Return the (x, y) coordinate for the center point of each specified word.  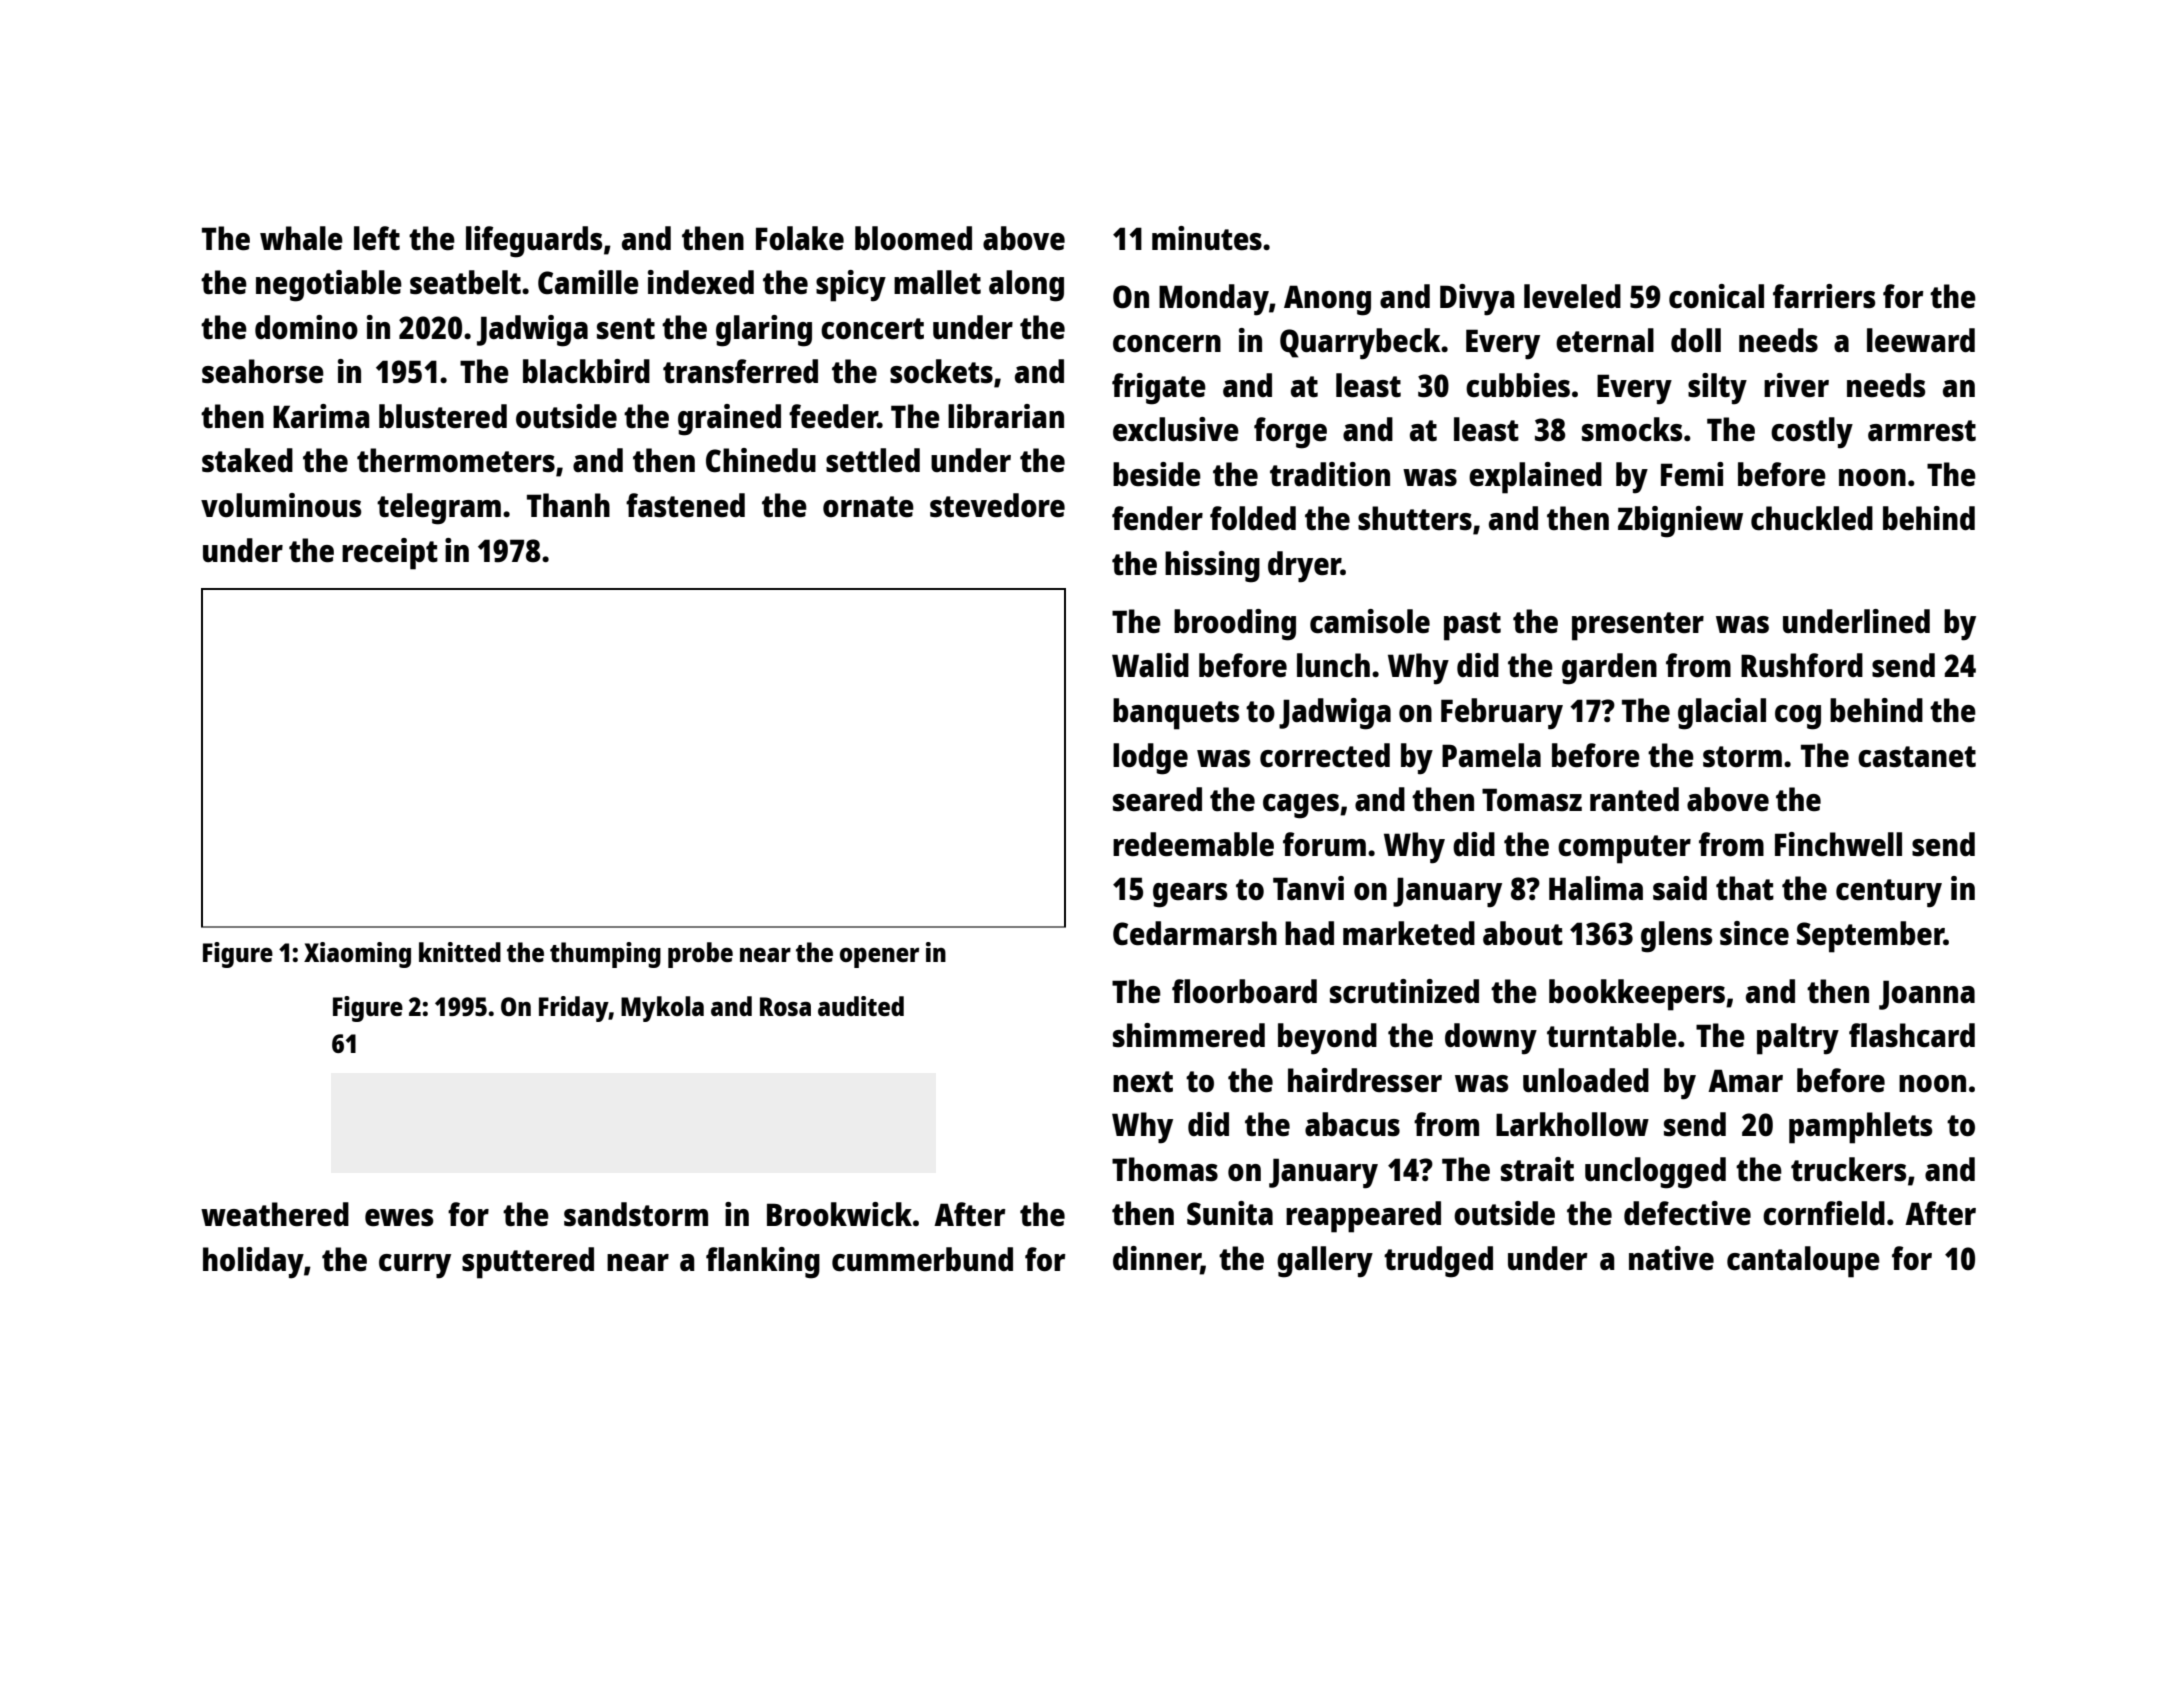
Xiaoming (357, 955)
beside (1157, 474)
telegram (439, 509)
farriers (1824, 296)
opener (879, 958)
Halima (1596, 888)
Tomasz (1532, 799)
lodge (1150, 759)
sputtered (528, 1263)
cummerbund (922, 1259)
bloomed (913, 238)
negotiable (329, 286)
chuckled (1812, 518)
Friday (574, 1009)
